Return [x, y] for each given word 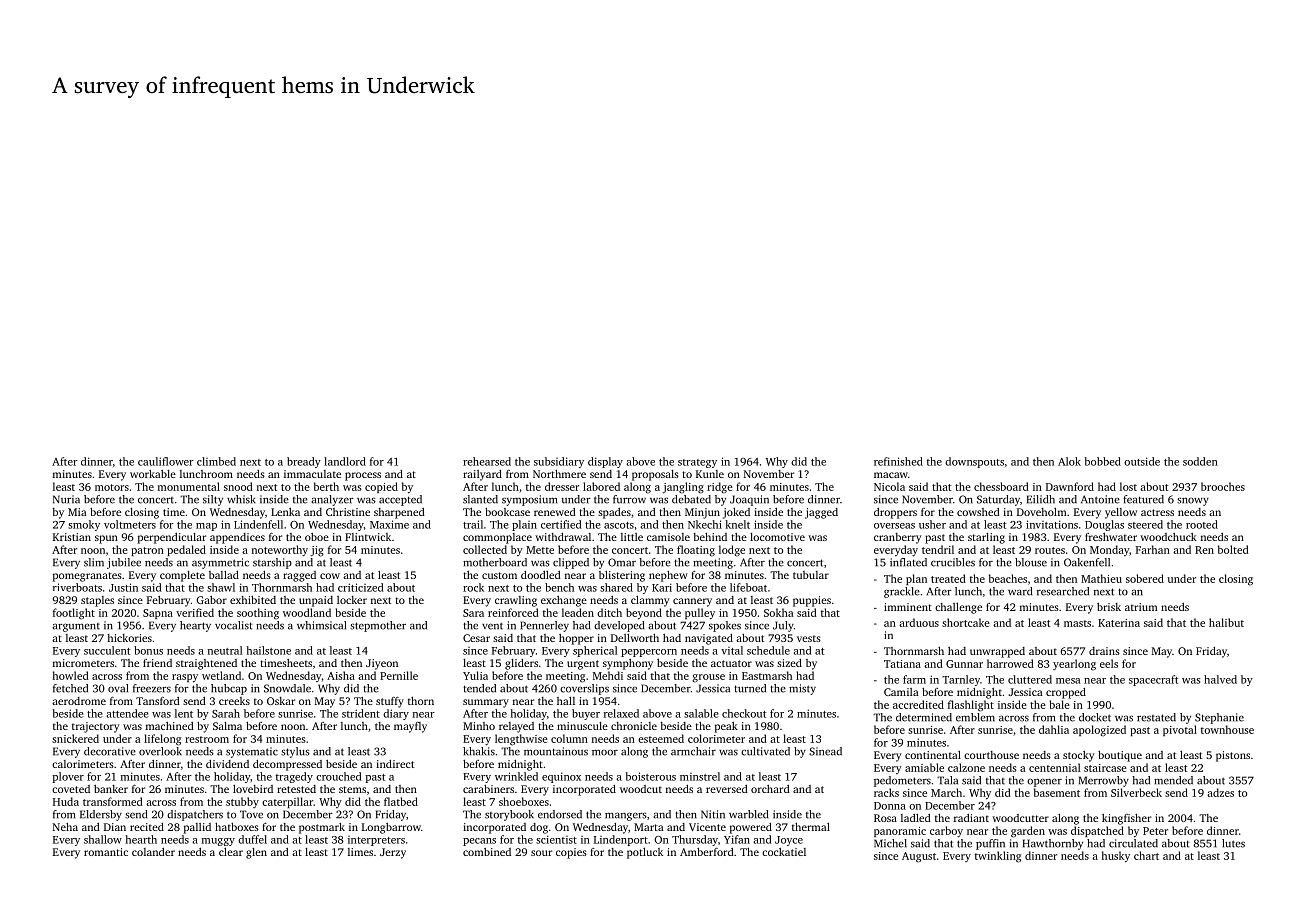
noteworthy [280, 551]
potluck [645, 853]
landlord [345, 461]
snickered [75, 738]
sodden [1200, 461]
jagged [821, 513]
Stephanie [1219, 718]
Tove [251, 814]
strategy [697, 463]
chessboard [1001, 486]
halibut [1226, 622]
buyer [586, 714]
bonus [148, 650]
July [783, 626]
